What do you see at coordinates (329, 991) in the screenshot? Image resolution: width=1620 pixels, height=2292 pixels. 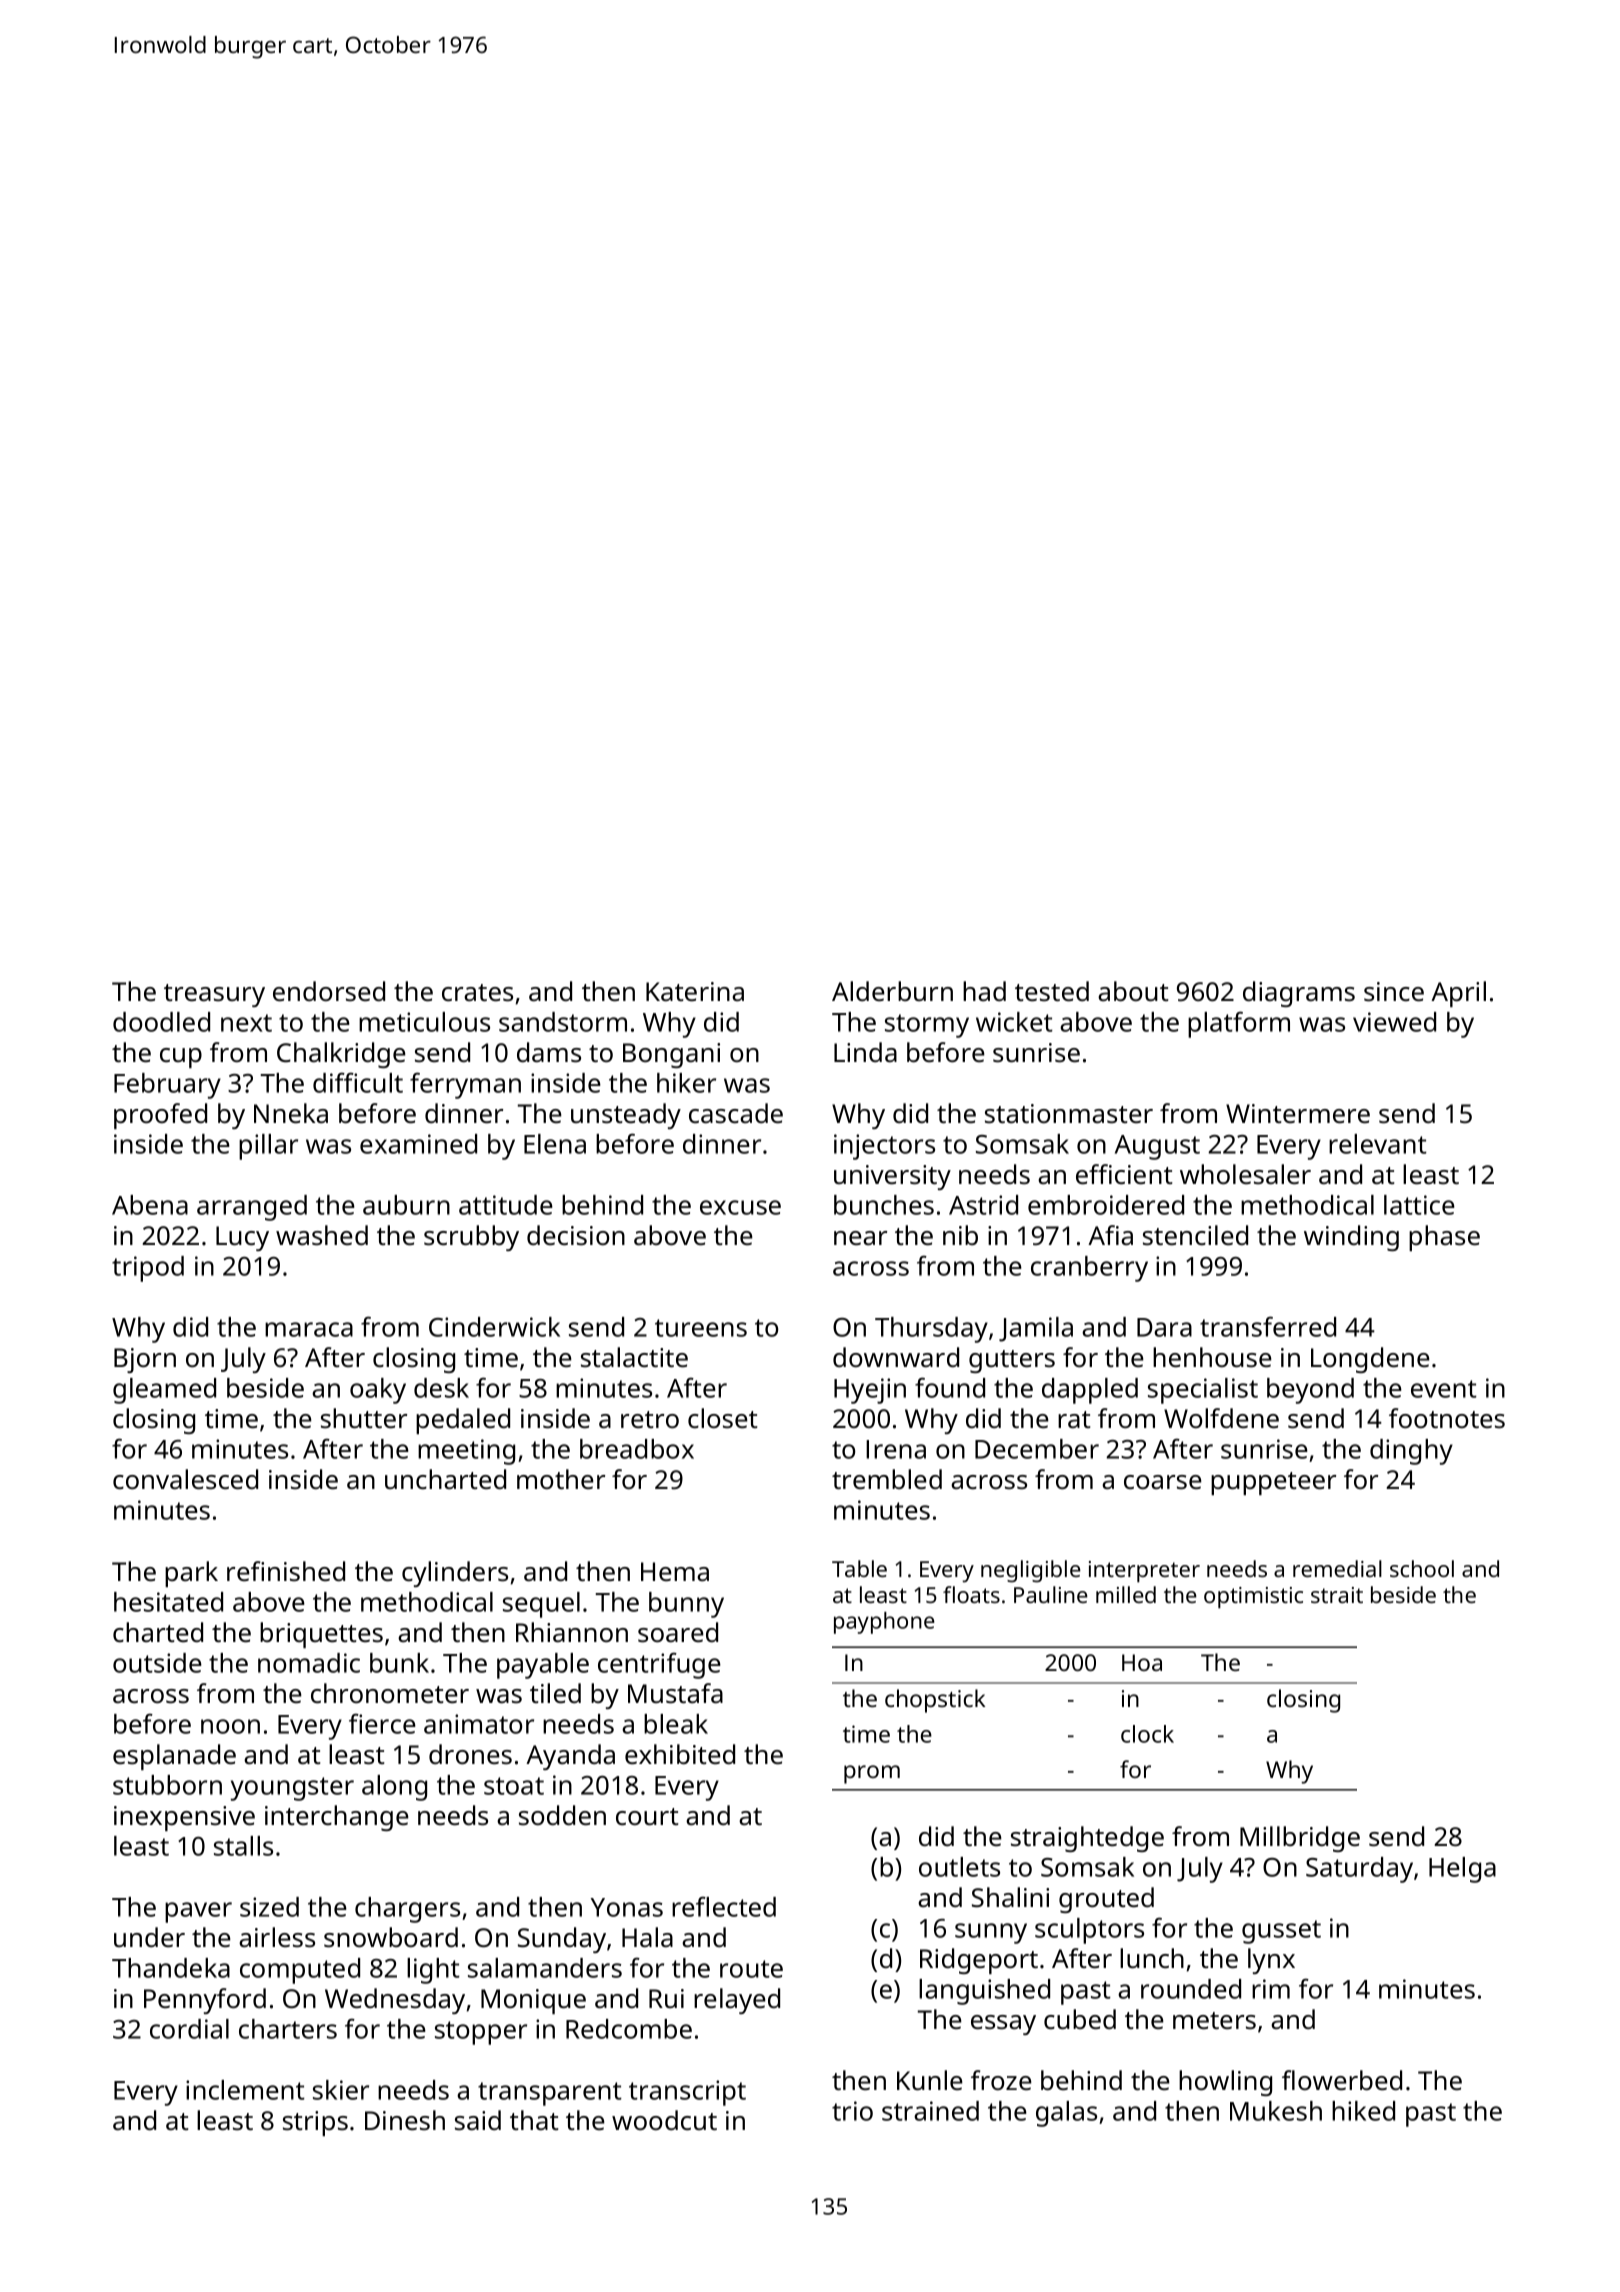 I see `endorsed` at bounding box center [329, 991].
